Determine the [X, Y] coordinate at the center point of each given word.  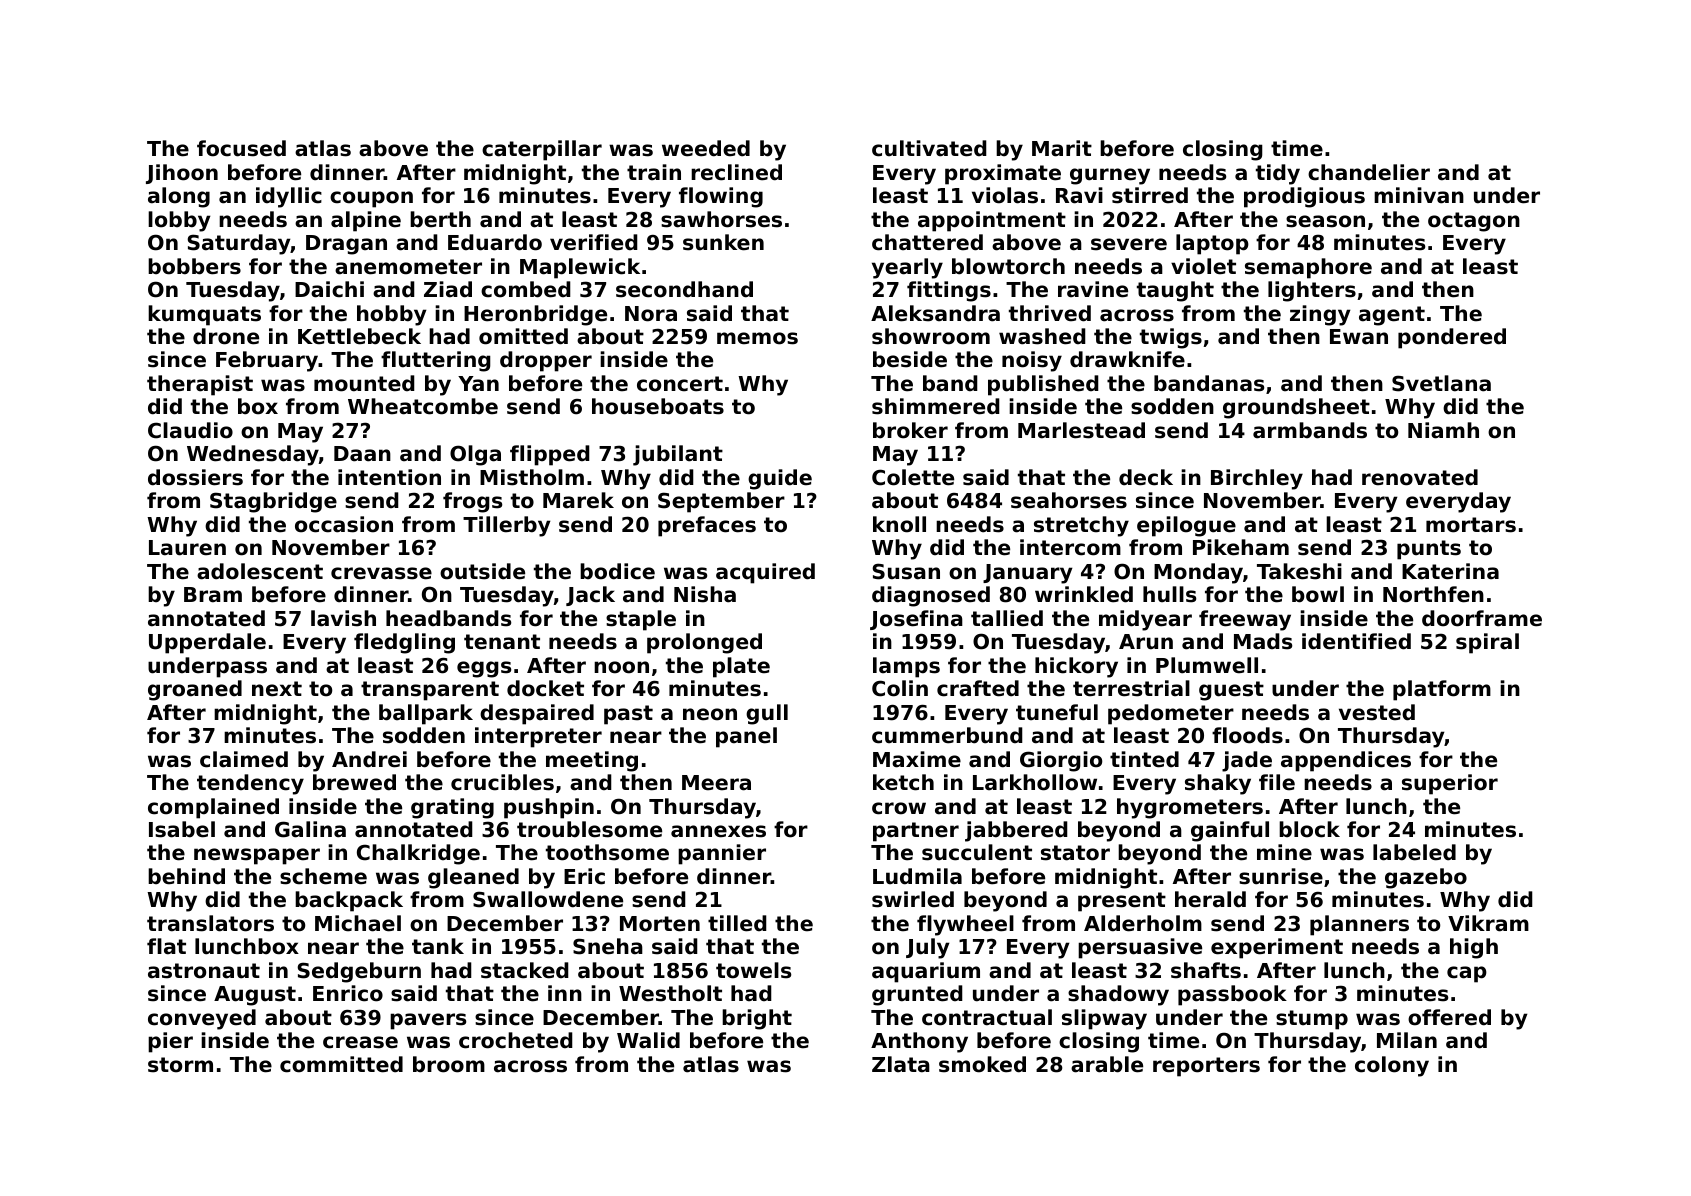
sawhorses [721, 219]
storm [180, 1065]
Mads [1263, 641]
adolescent [260, 571]
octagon [1474, 222]
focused [241, 148]
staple [641, 620]
